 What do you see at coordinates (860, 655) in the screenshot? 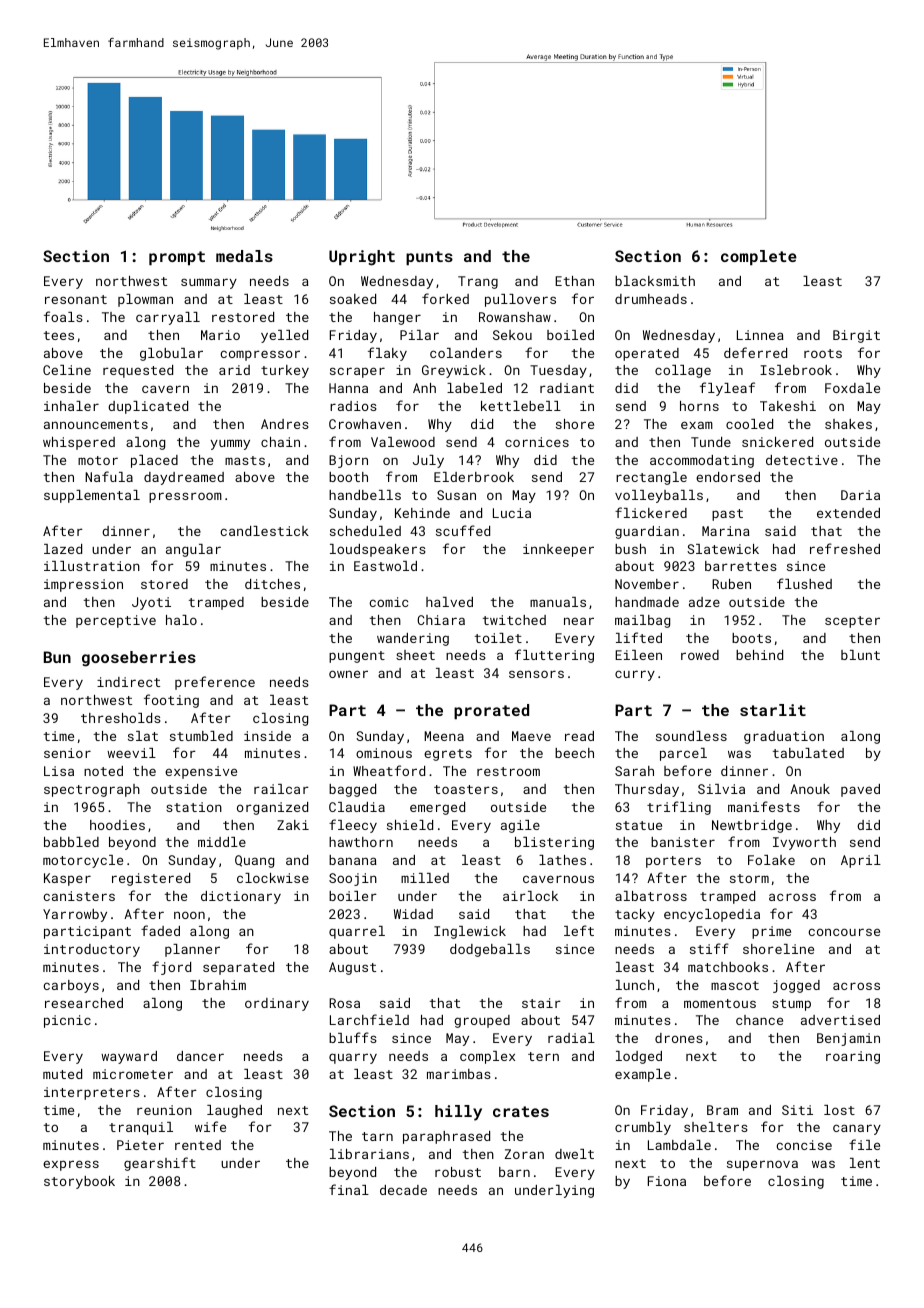
I see `blunt` at bounding box center [860, 655].
